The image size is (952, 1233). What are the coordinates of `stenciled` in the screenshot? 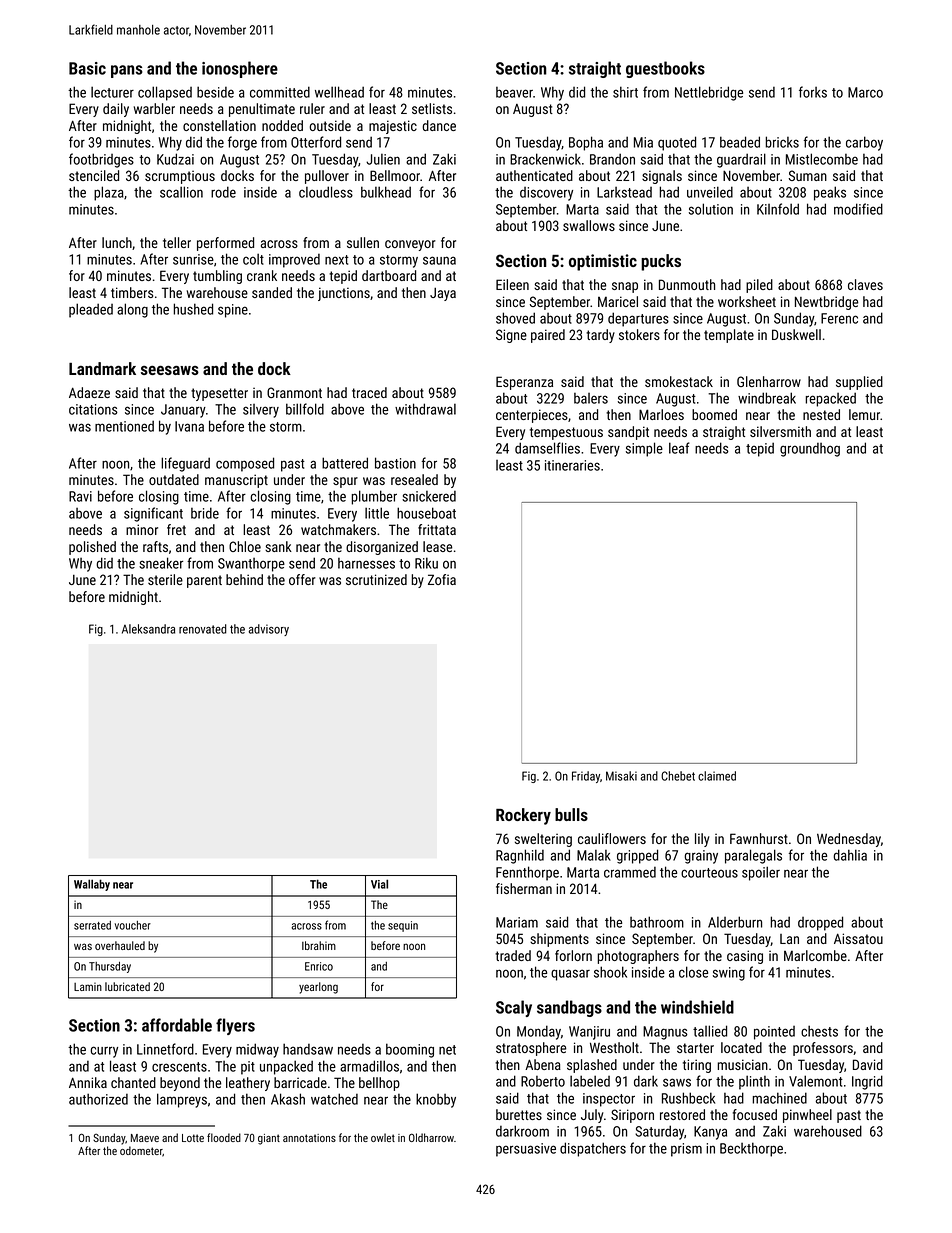 It's located at (94, 175).
